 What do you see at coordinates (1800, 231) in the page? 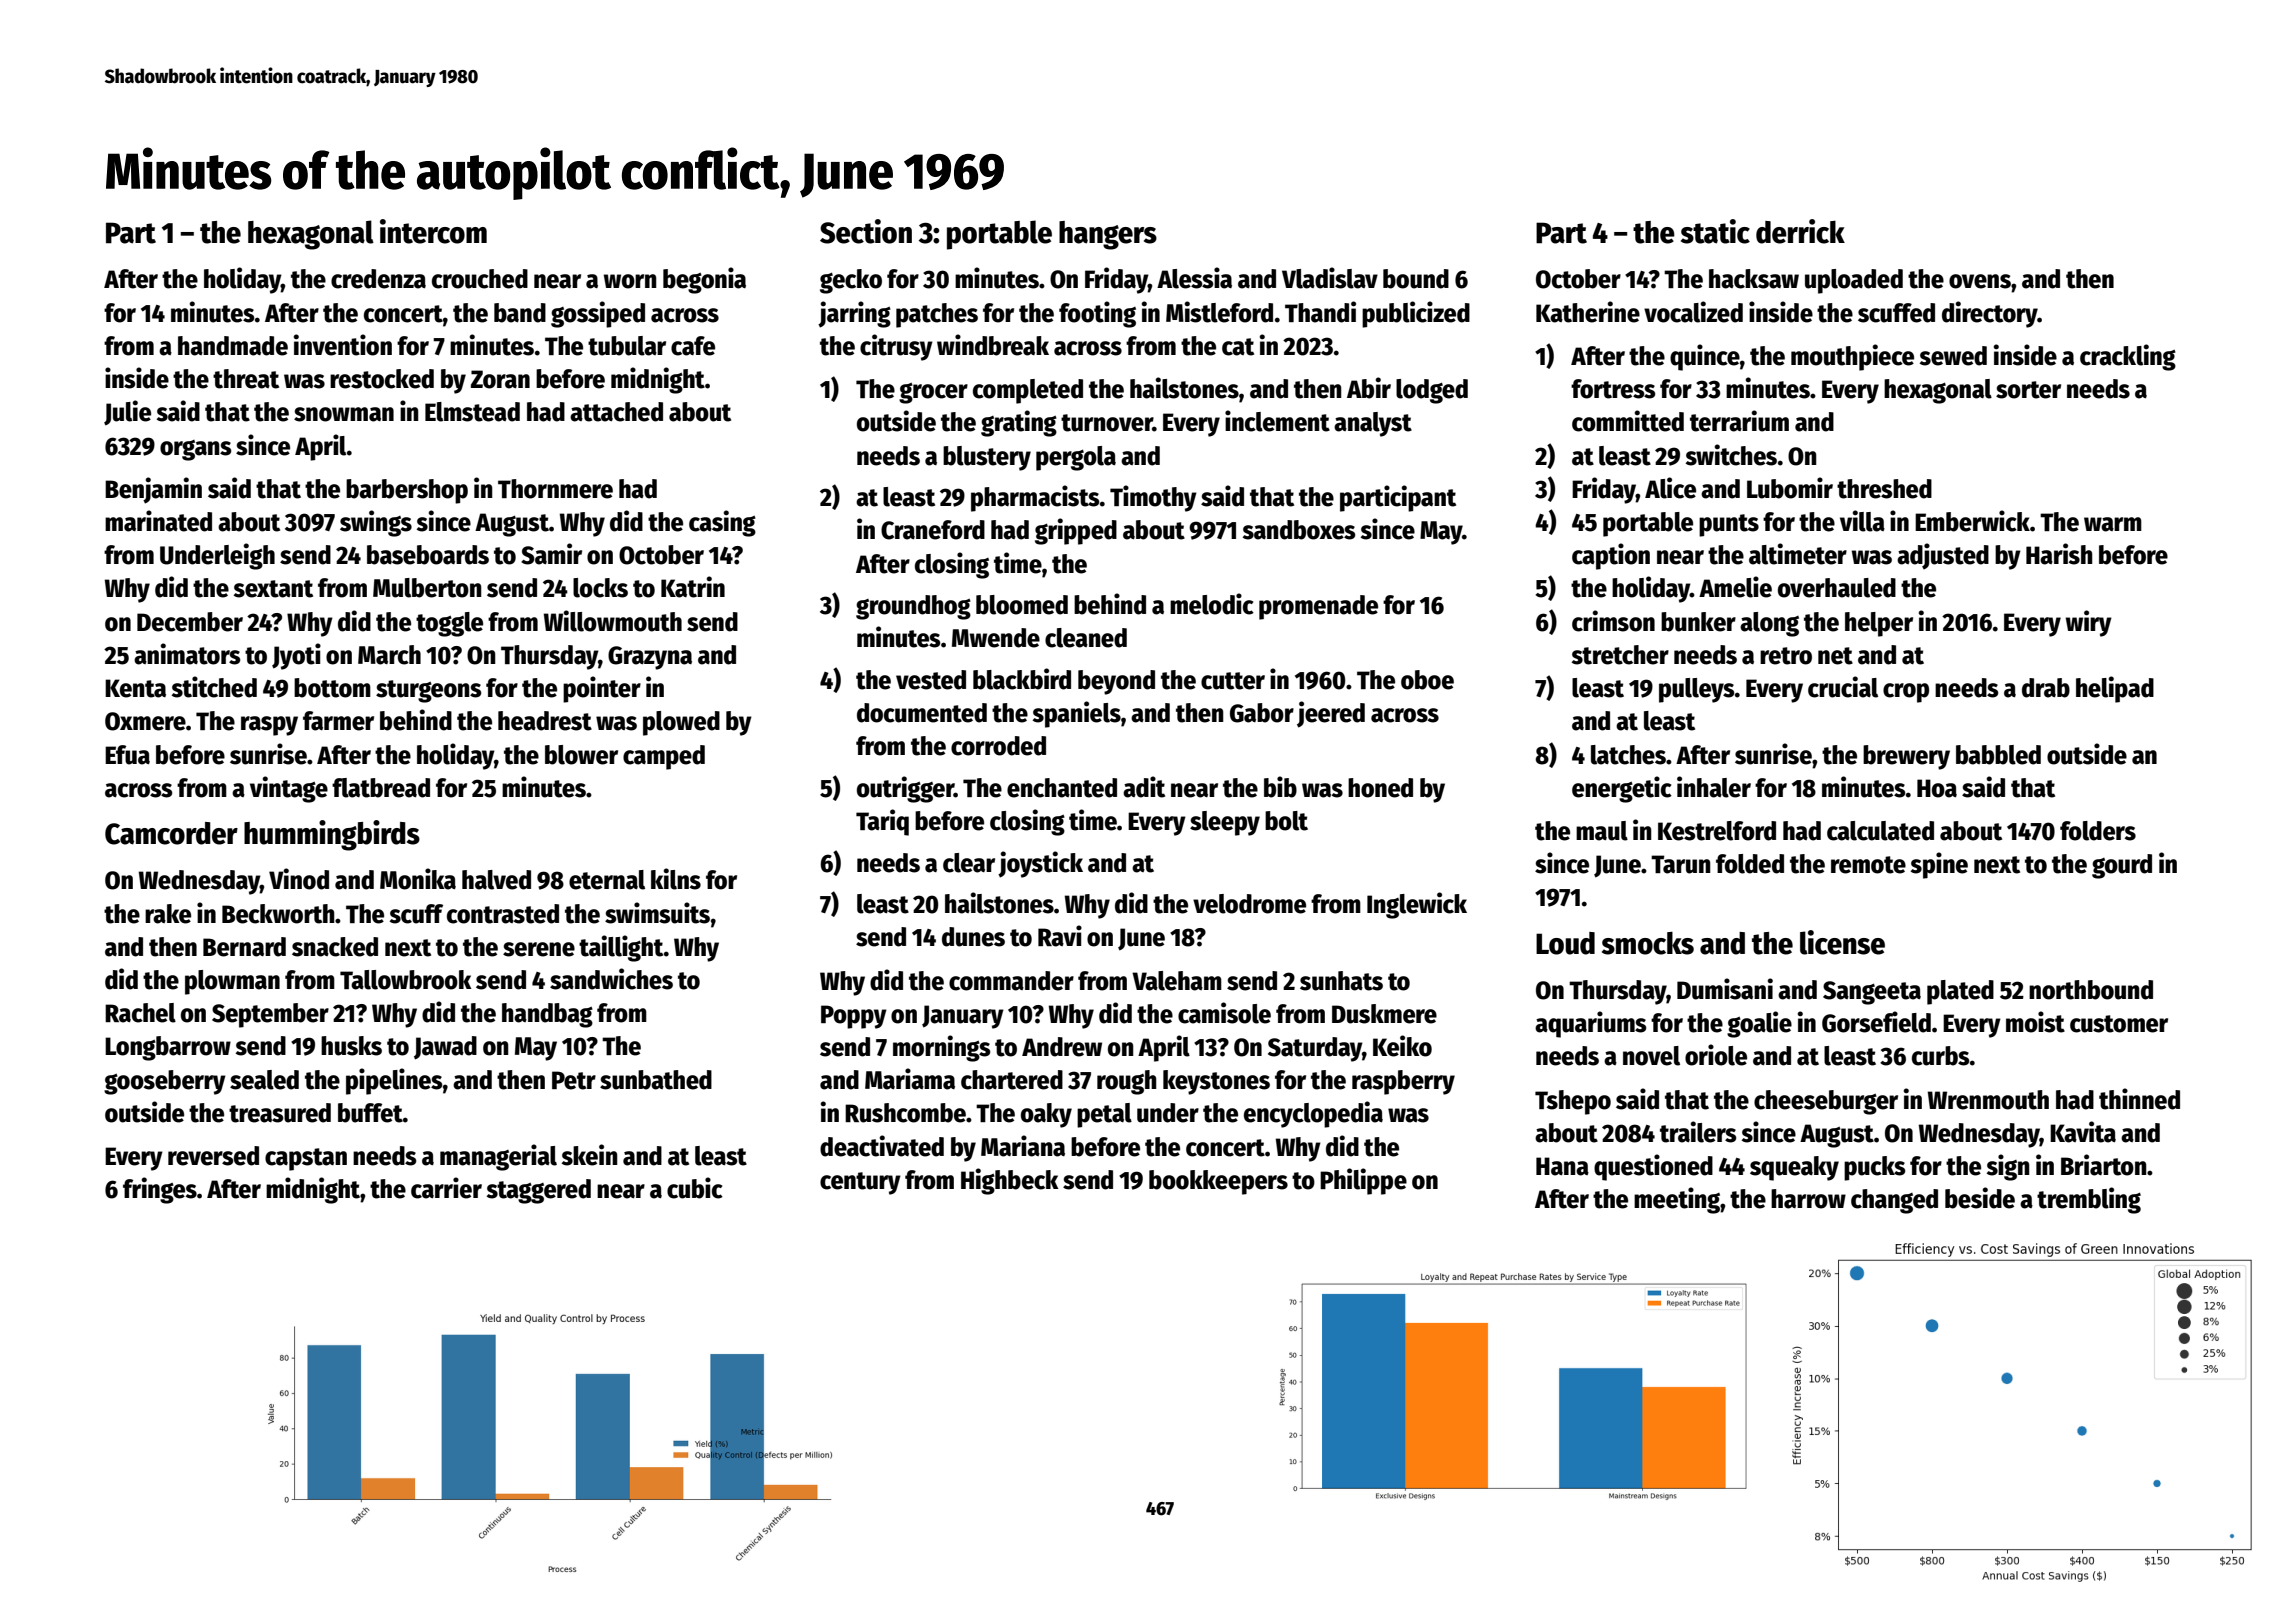
I see `derrick` at bounding box center [1800, 231].
